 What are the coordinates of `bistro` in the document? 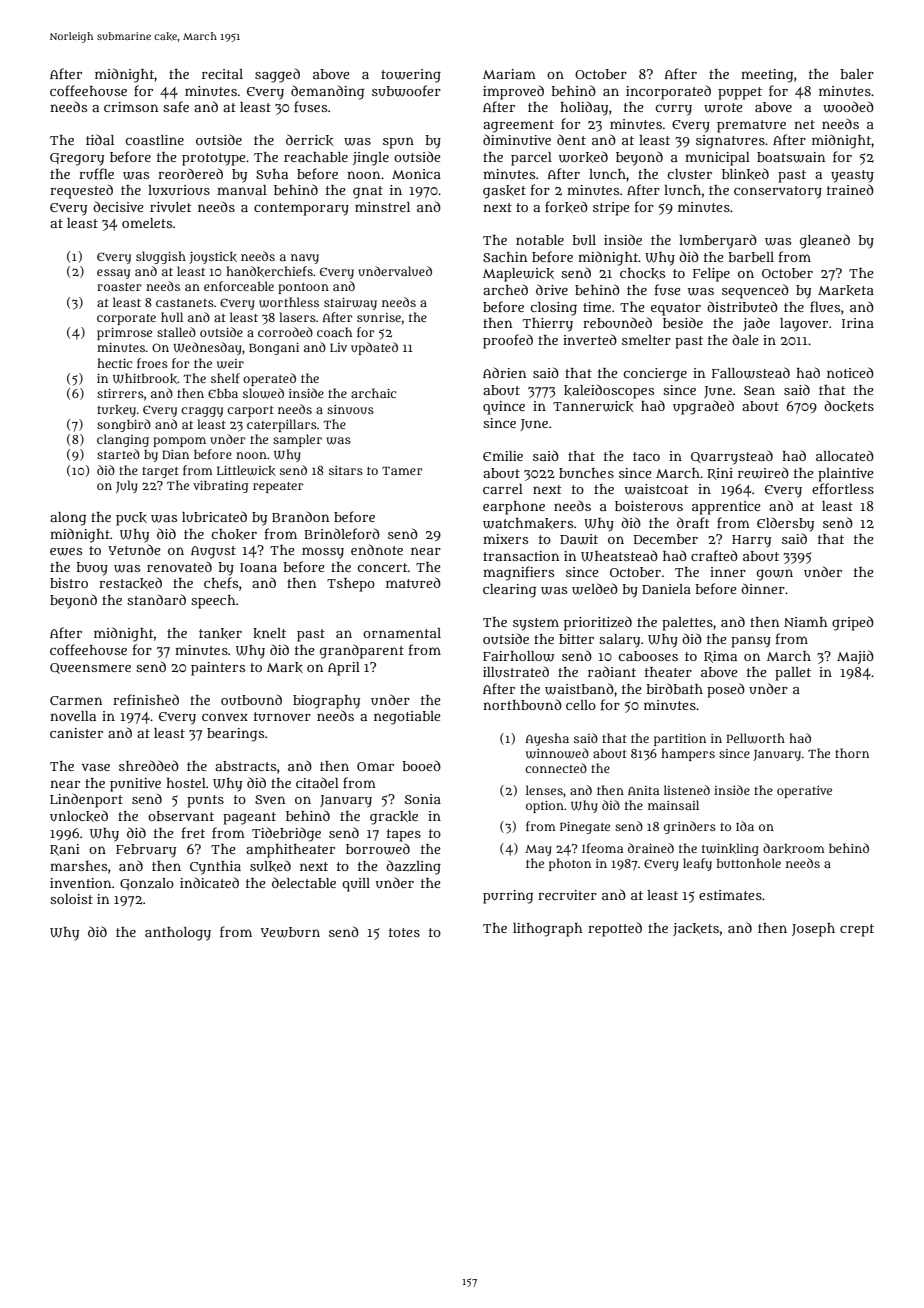 It's located at (69, 583).
